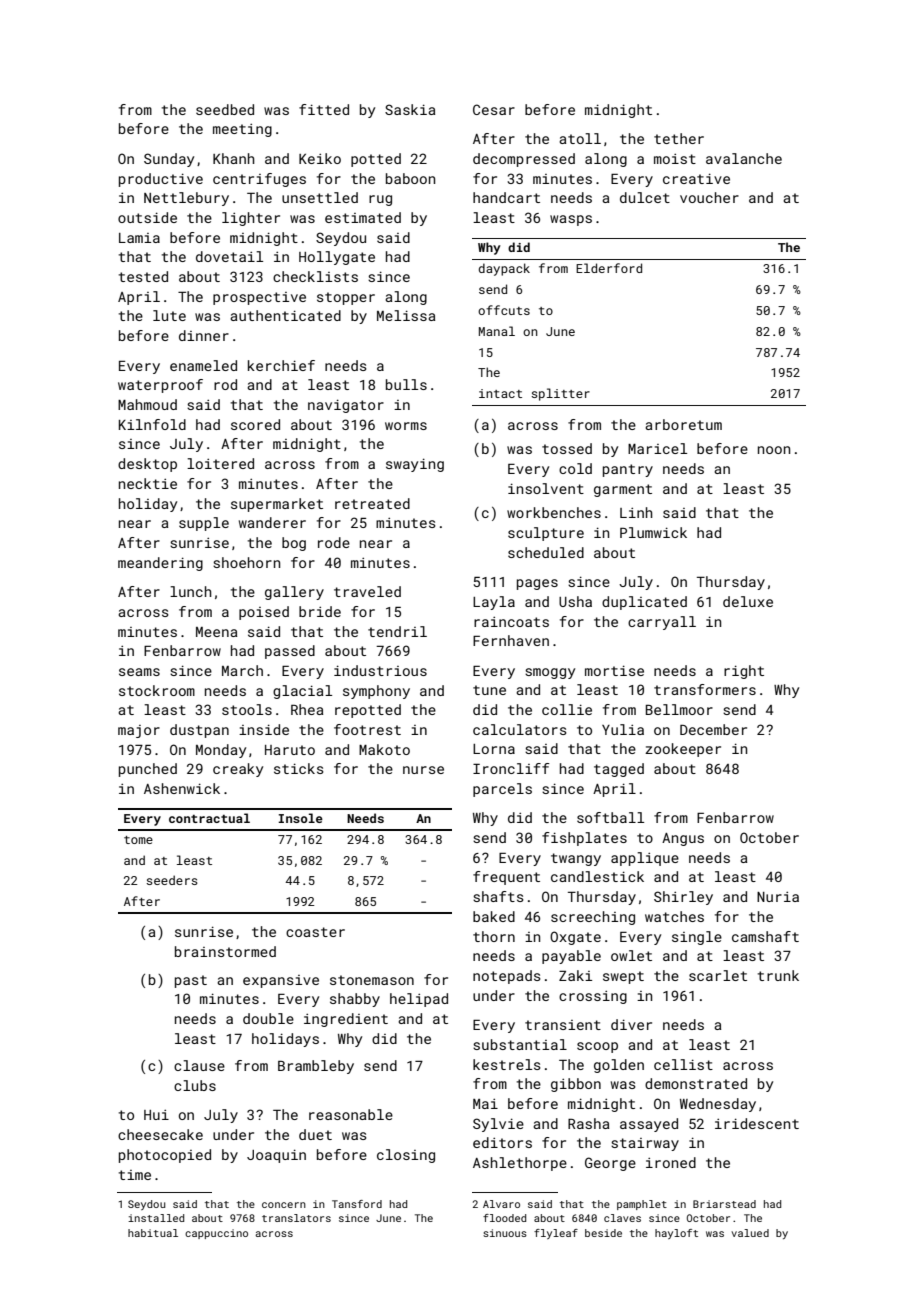 This document has height=1308, width=924. What do you see at coordinates (679, 138) in the document?
I see `tether` at bounding box center [679, 138].
